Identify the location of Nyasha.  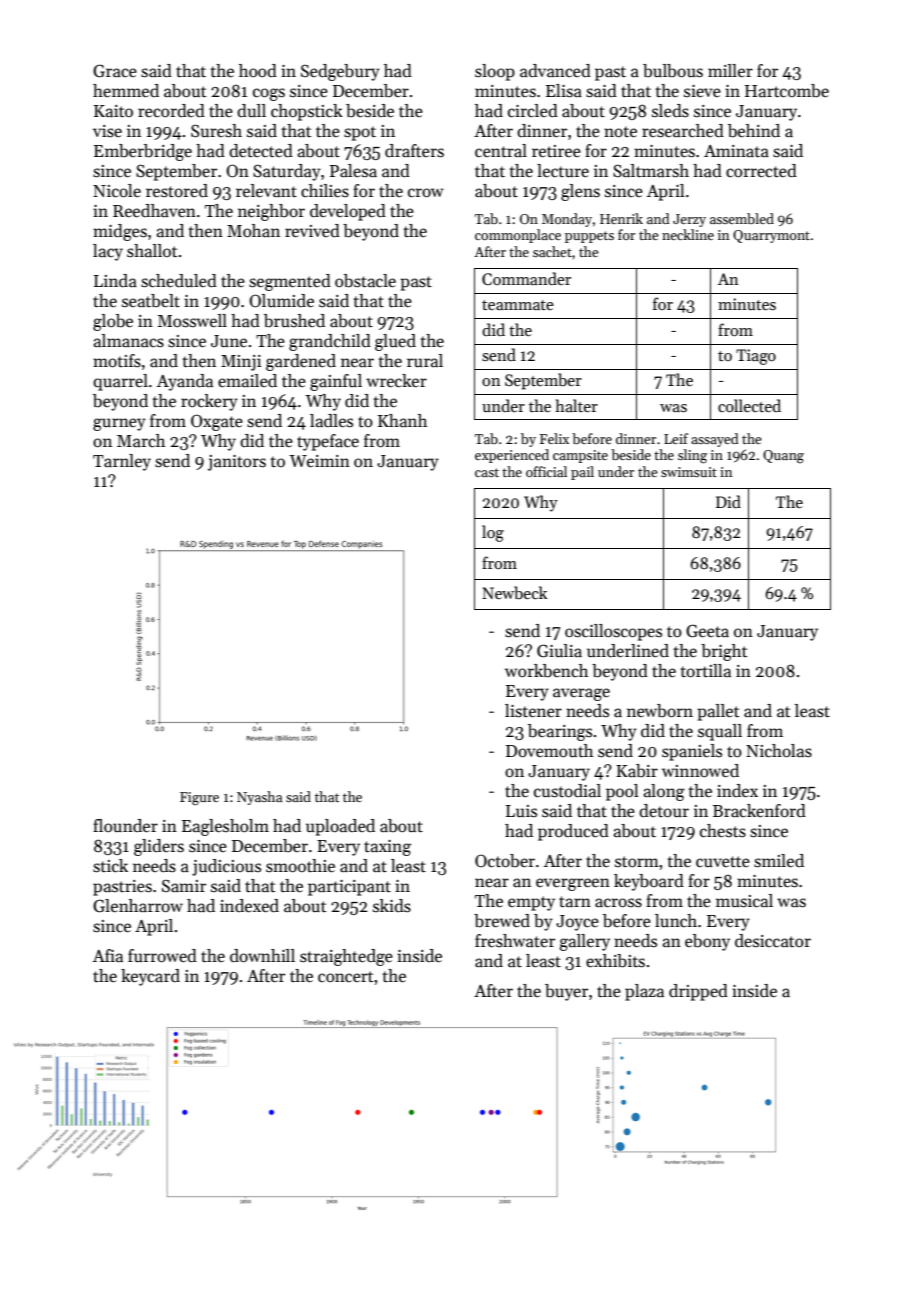
(259, 798).
